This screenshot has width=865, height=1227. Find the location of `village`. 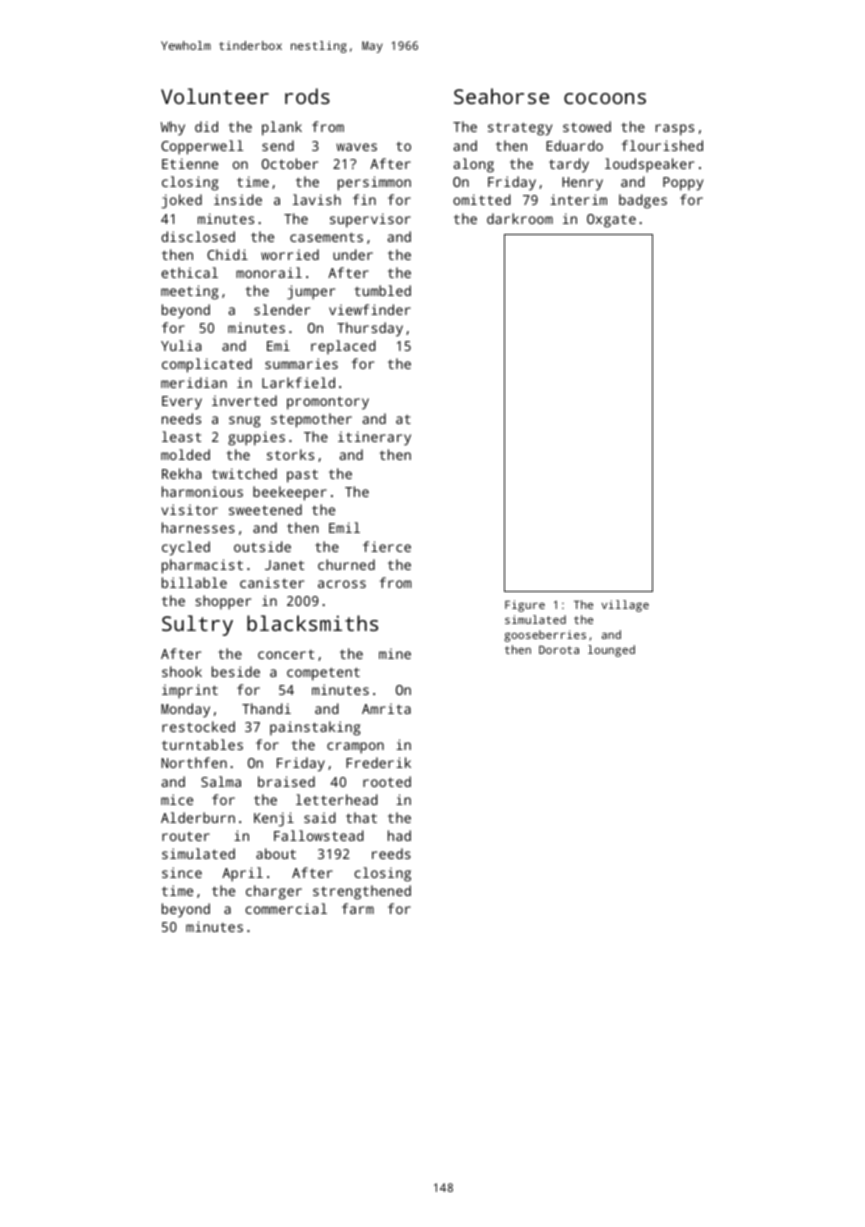

village is located at coordinates (625, 606).
